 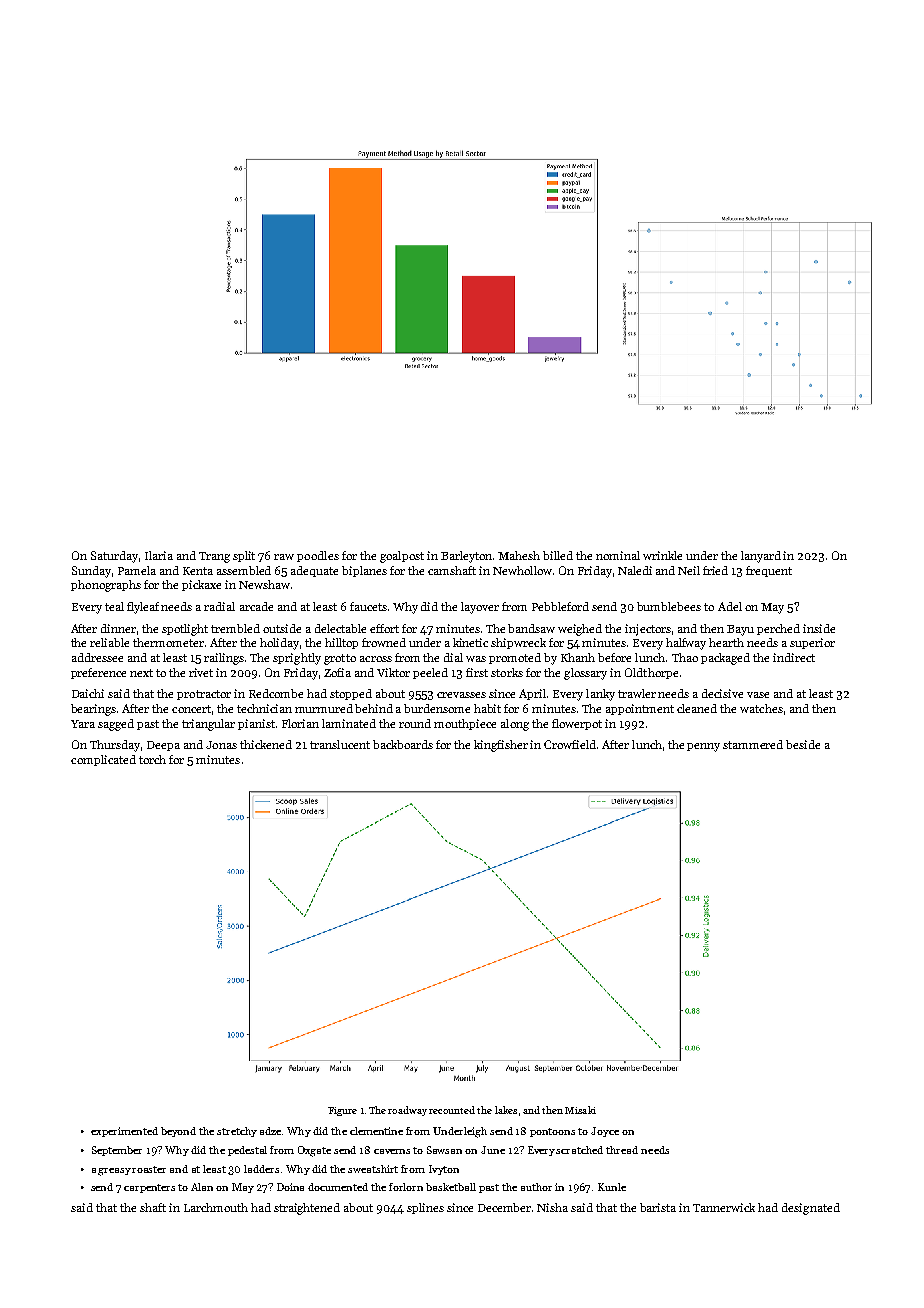 What do you see at coordinates (340, 744) in the screenshot?
I see `translucent` at bounding box center [340, 744].
